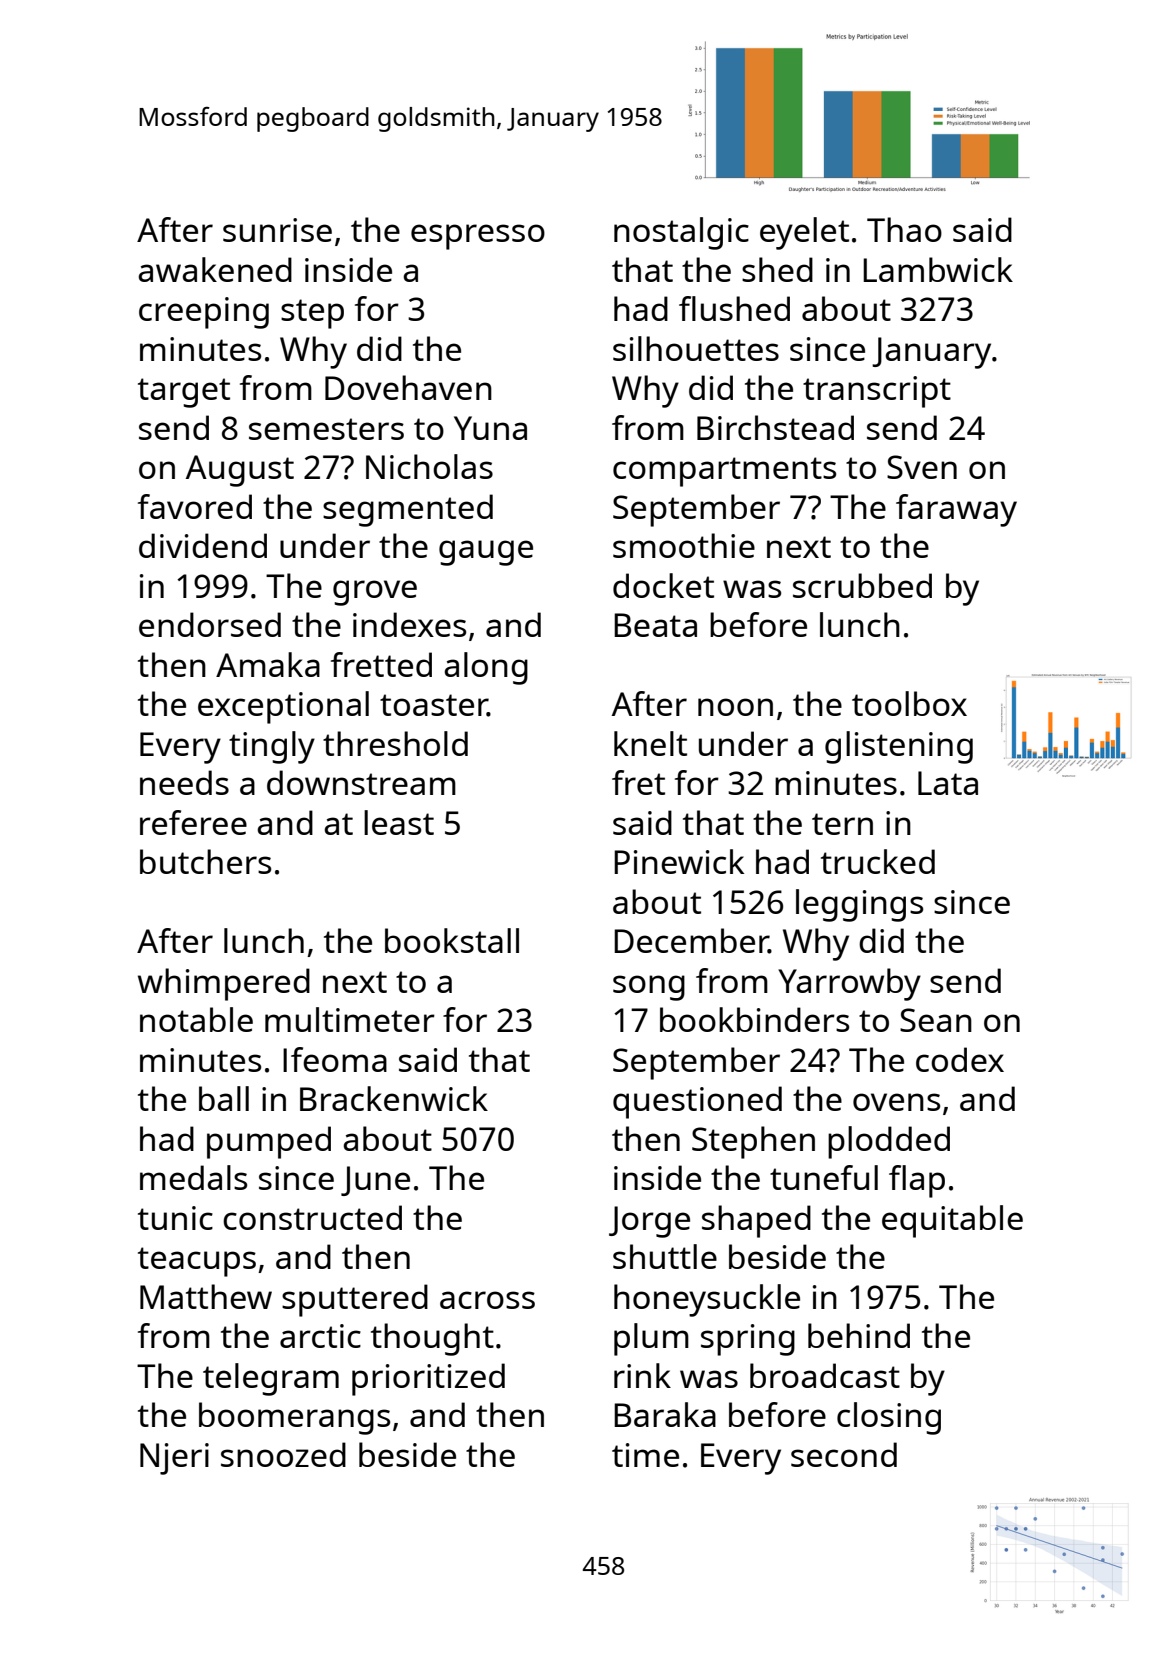 The image size is (1165, 1654). Describe the element at coordinates (197, 1262) in the page. I see `teacups` at that location.
